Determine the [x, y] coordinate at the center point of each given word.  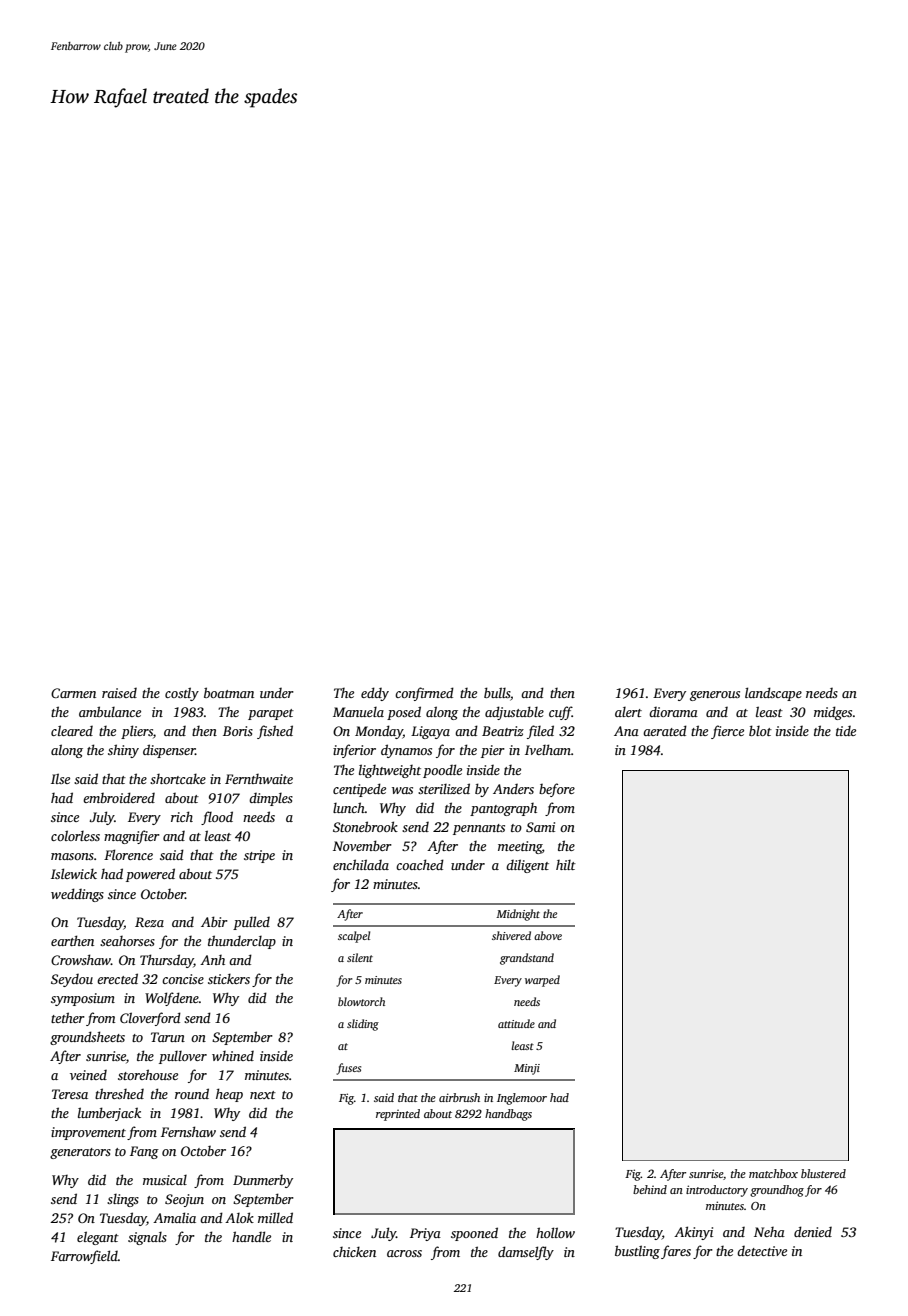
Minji [527, 1069]
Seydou [72, 980]
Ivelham [548, 749]
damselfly [526, 1253]
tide [846, 731]
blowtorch [361, 1001]
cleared [72, 730]
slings [123, 1200]
